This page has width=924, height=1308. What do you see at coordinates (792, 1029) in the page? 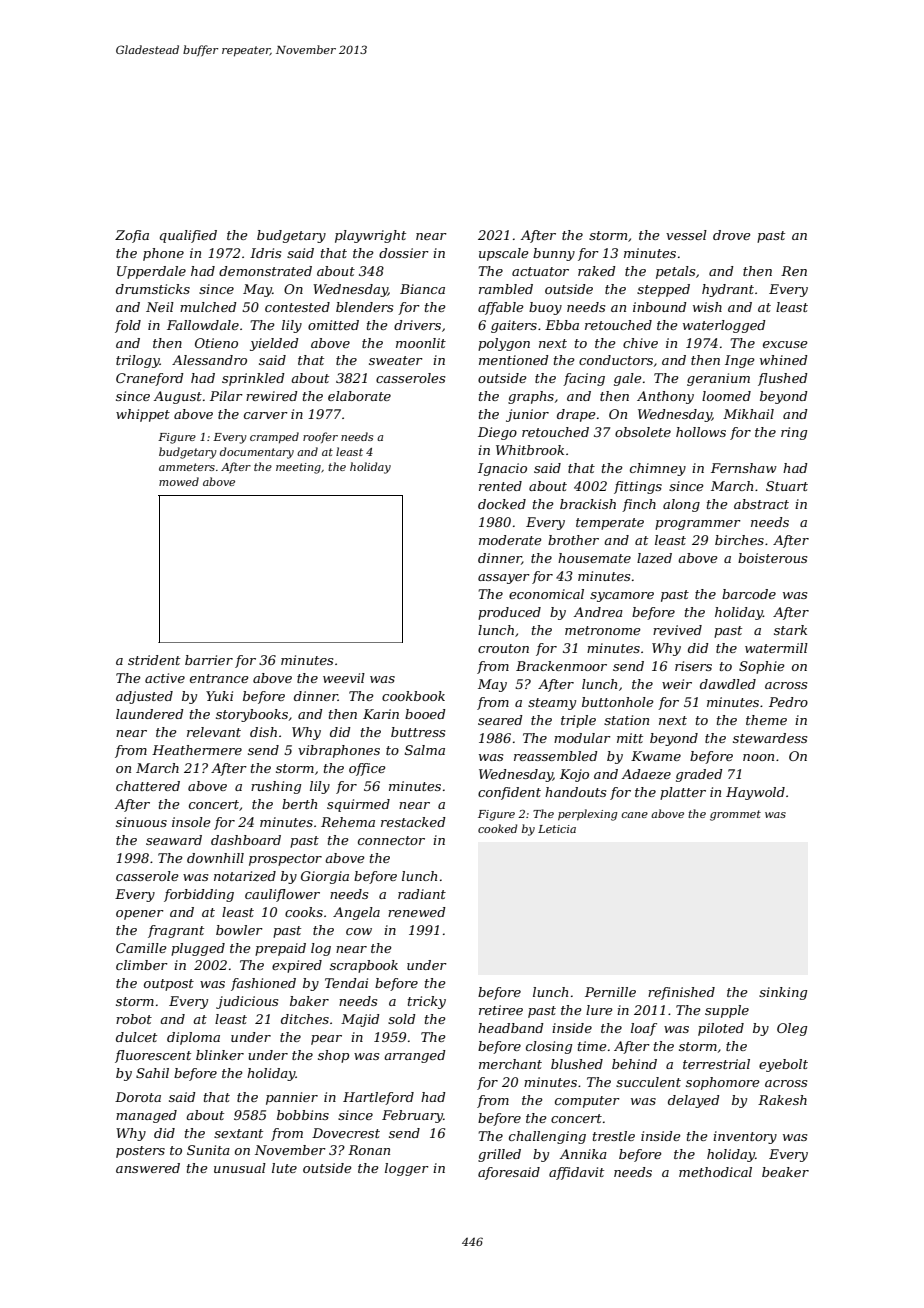
I see `Oleg` at bounding box center [792, 1029].
